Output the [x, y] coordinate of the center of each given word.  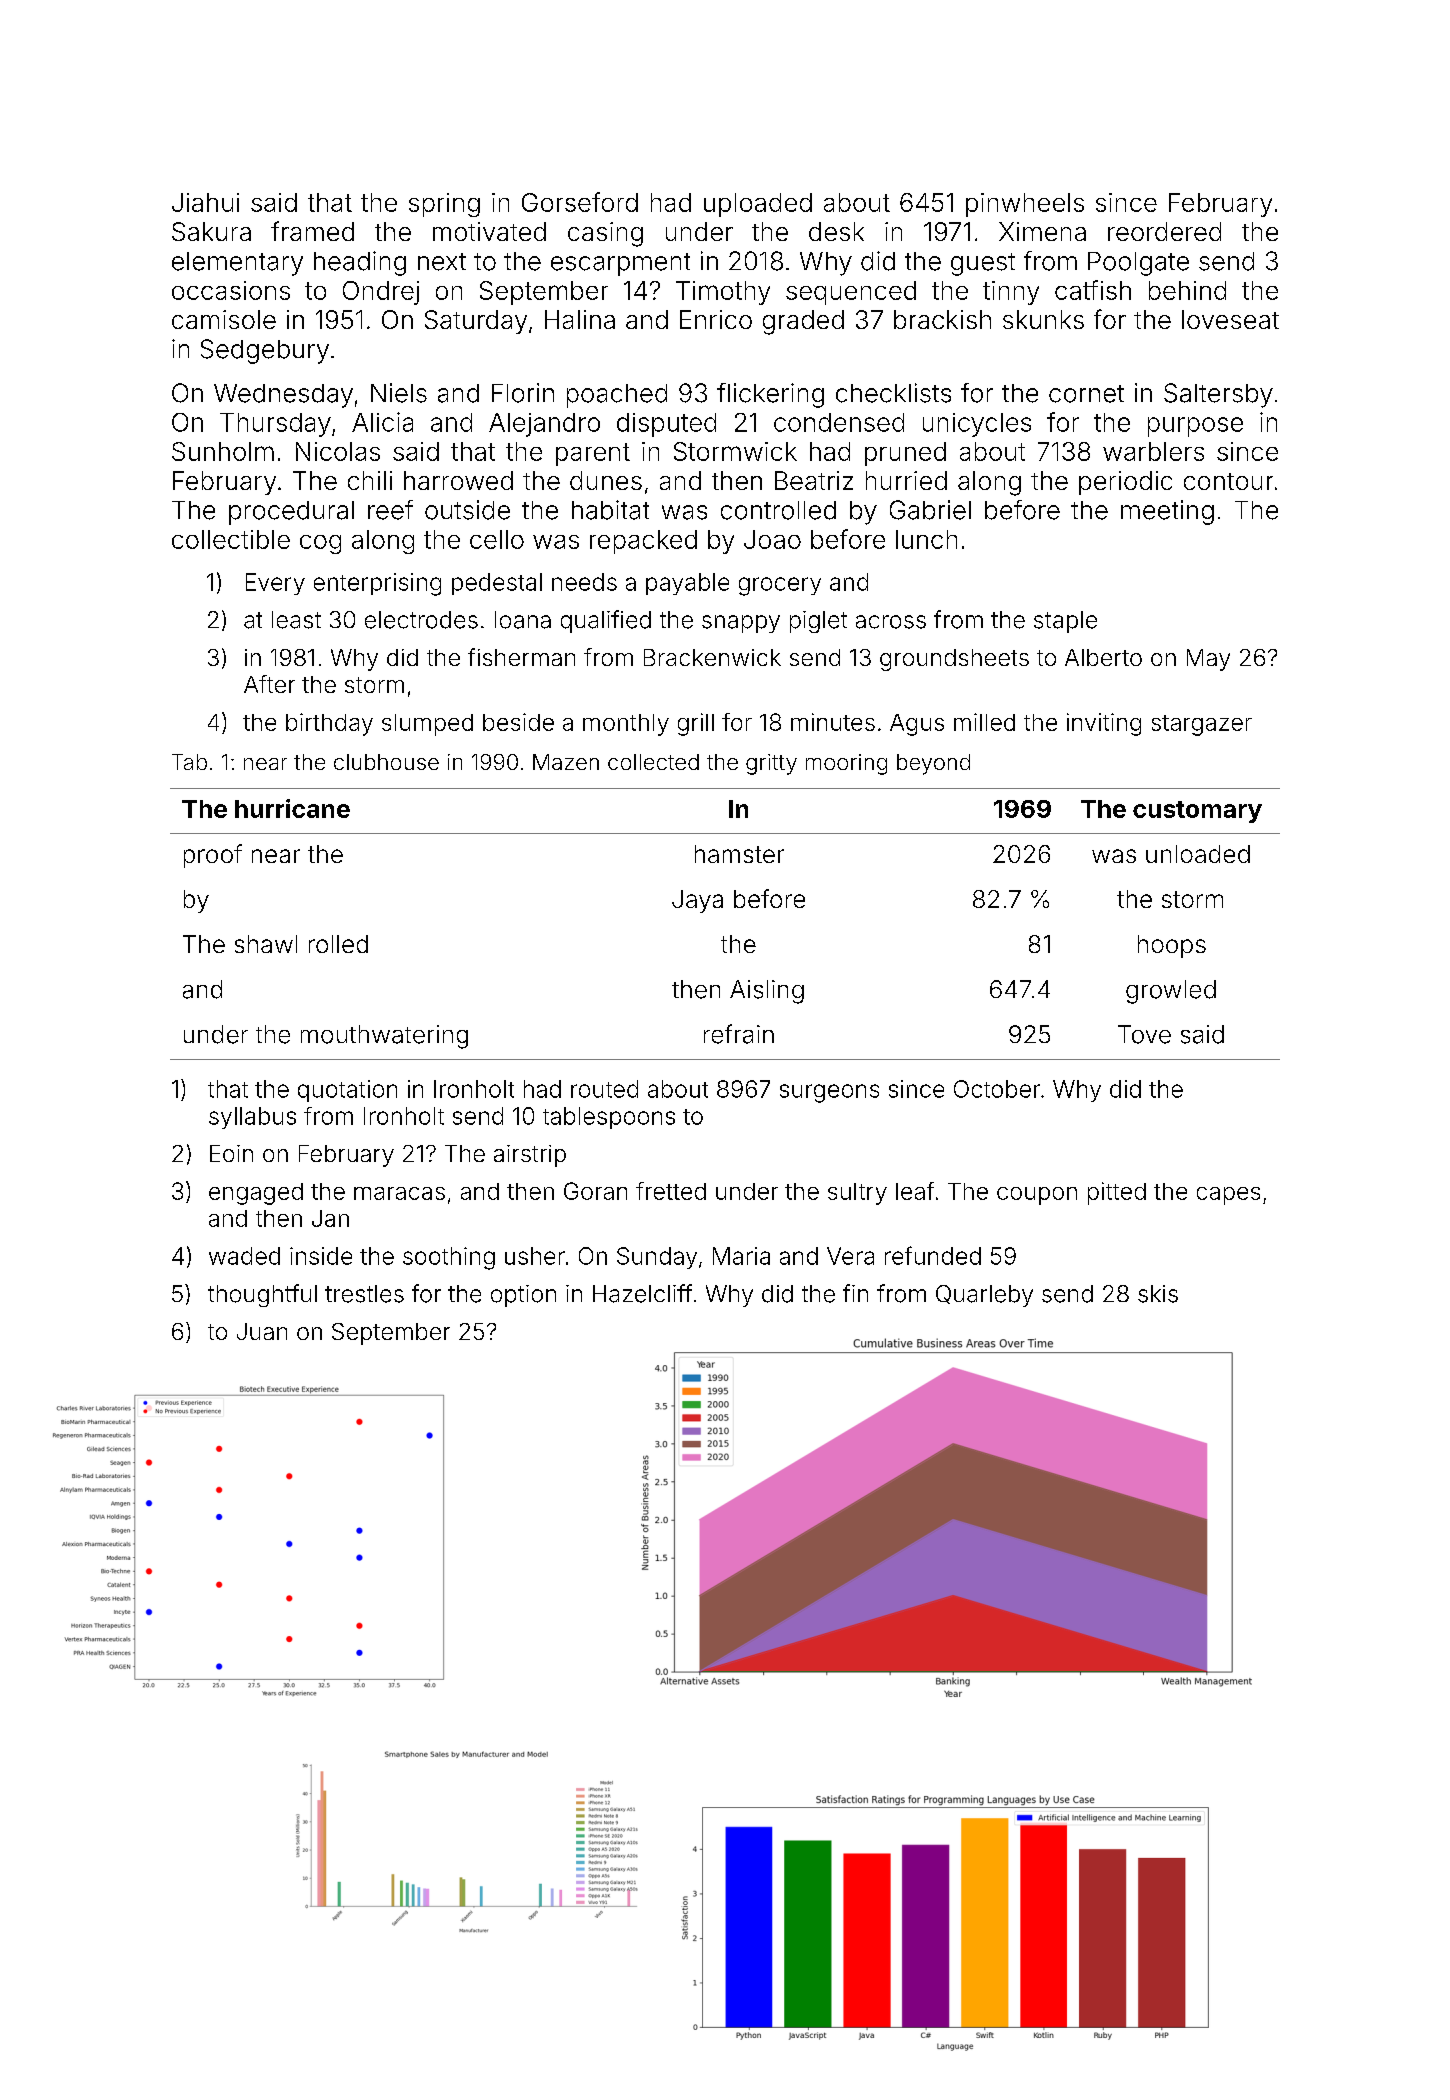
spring [444, 205]
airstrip [530, 1156]
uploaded [758, 205]
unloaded [1198, 854]
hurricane [292, 808]
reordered [1164, 231]
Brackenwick [712, 657]
